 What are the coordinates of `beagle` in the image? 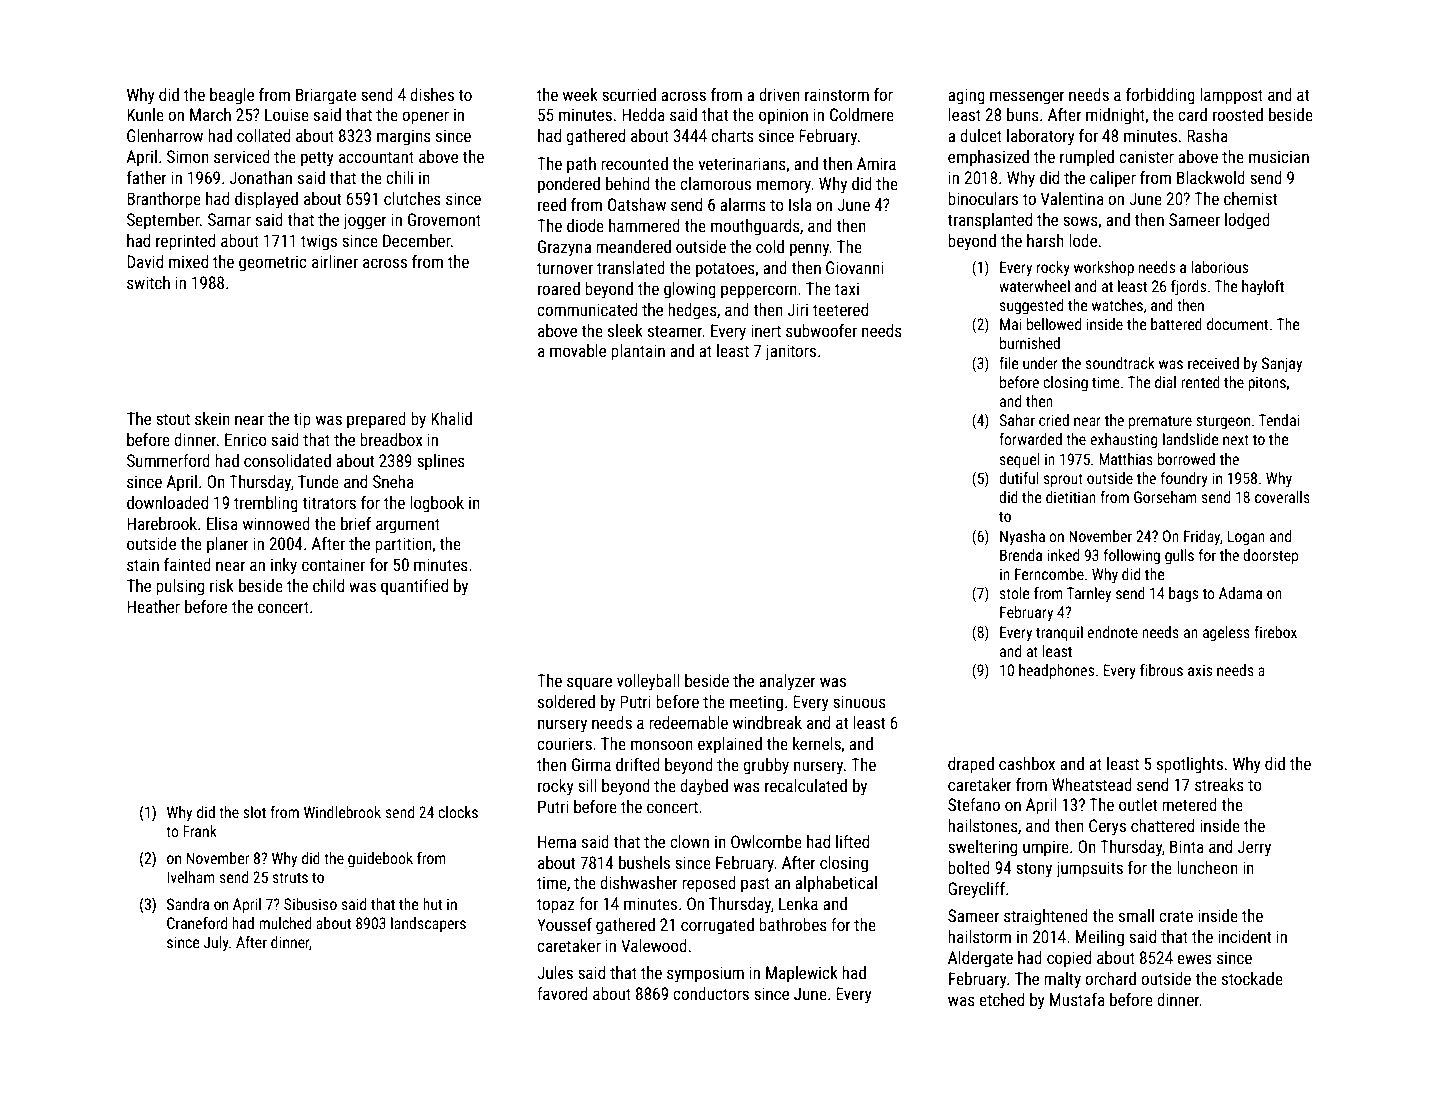 It's located at (232, 96).
